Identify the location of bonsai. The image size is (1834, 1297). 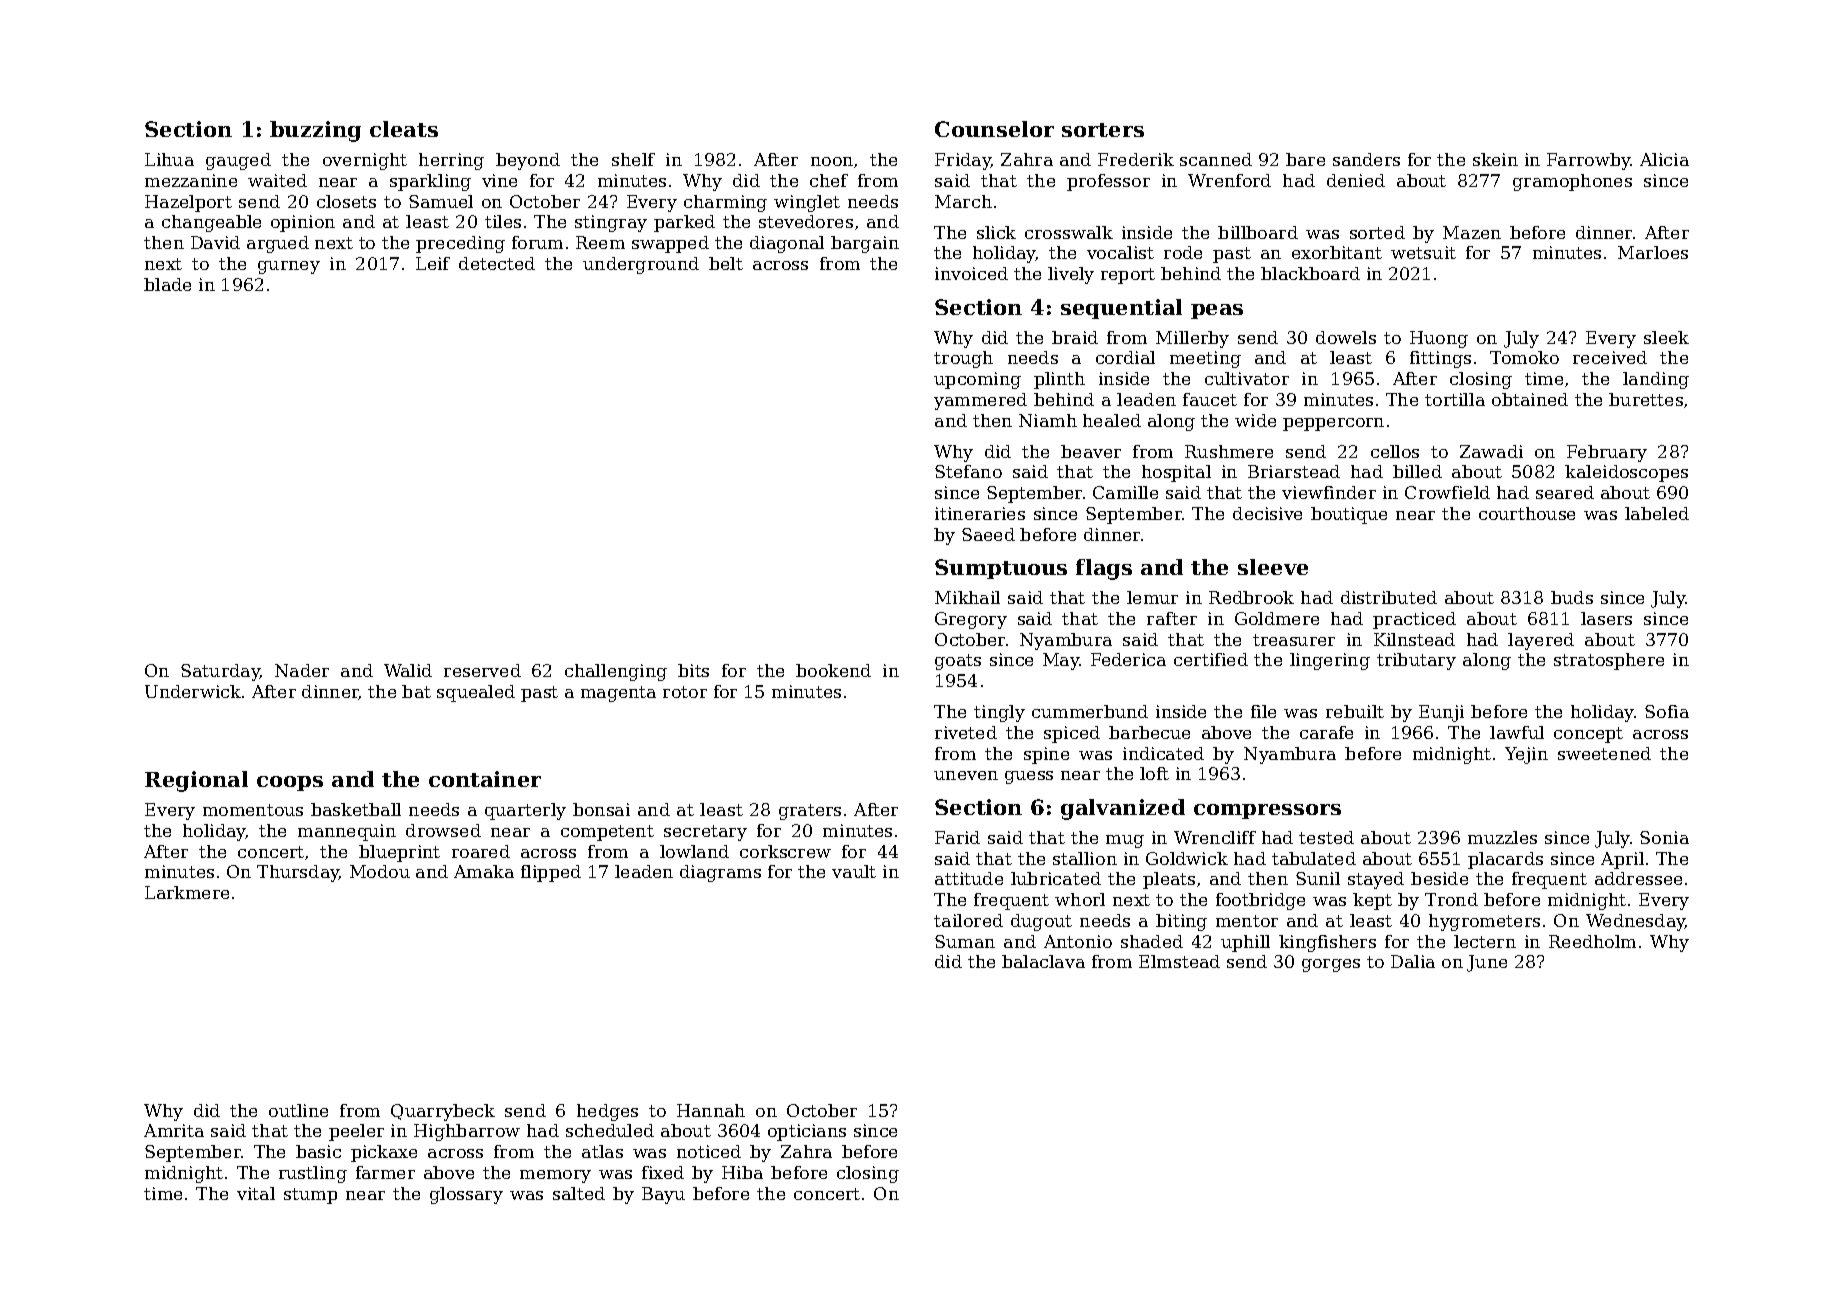
(601, 809).
